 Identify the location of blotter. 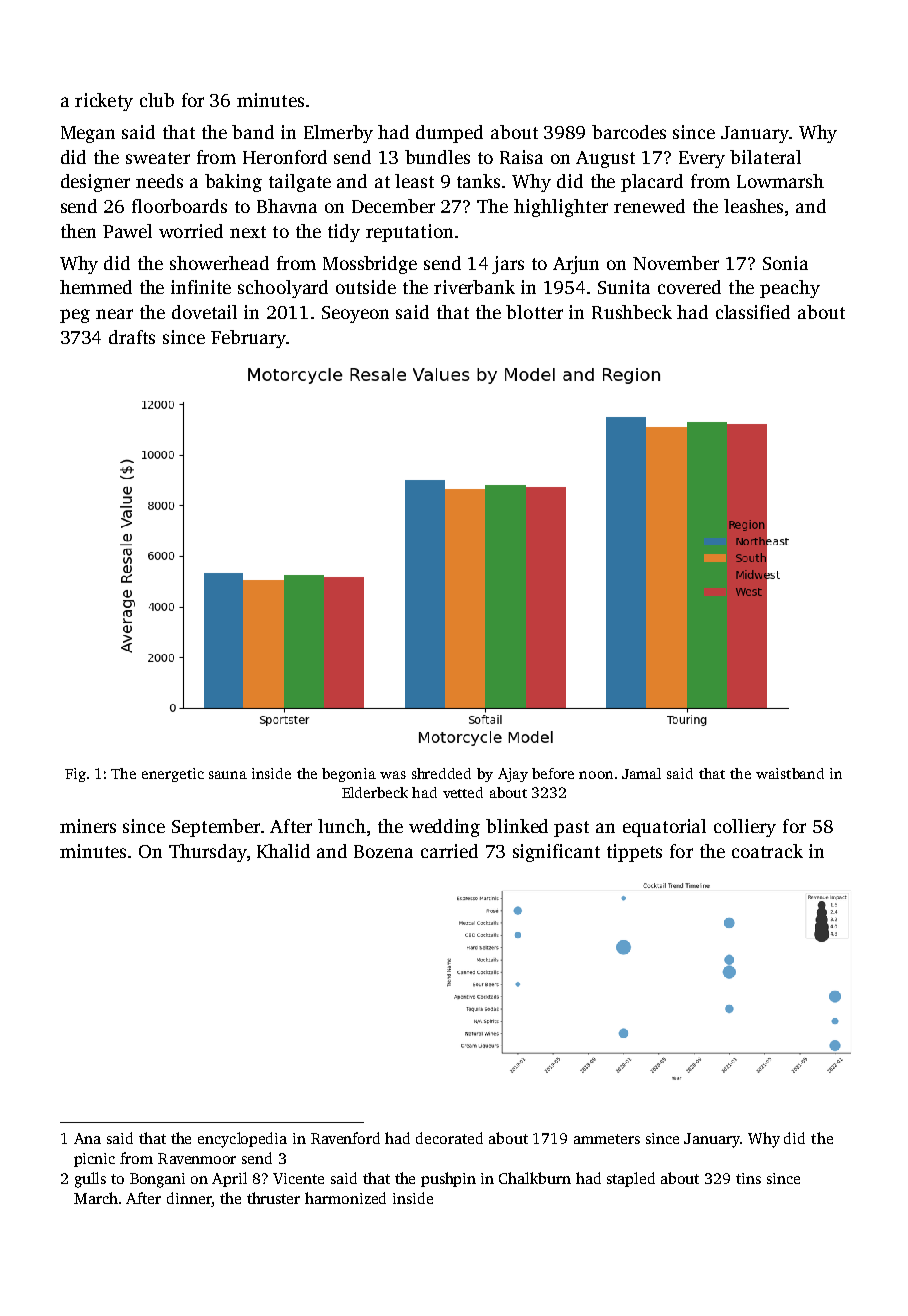
(534, 312).
